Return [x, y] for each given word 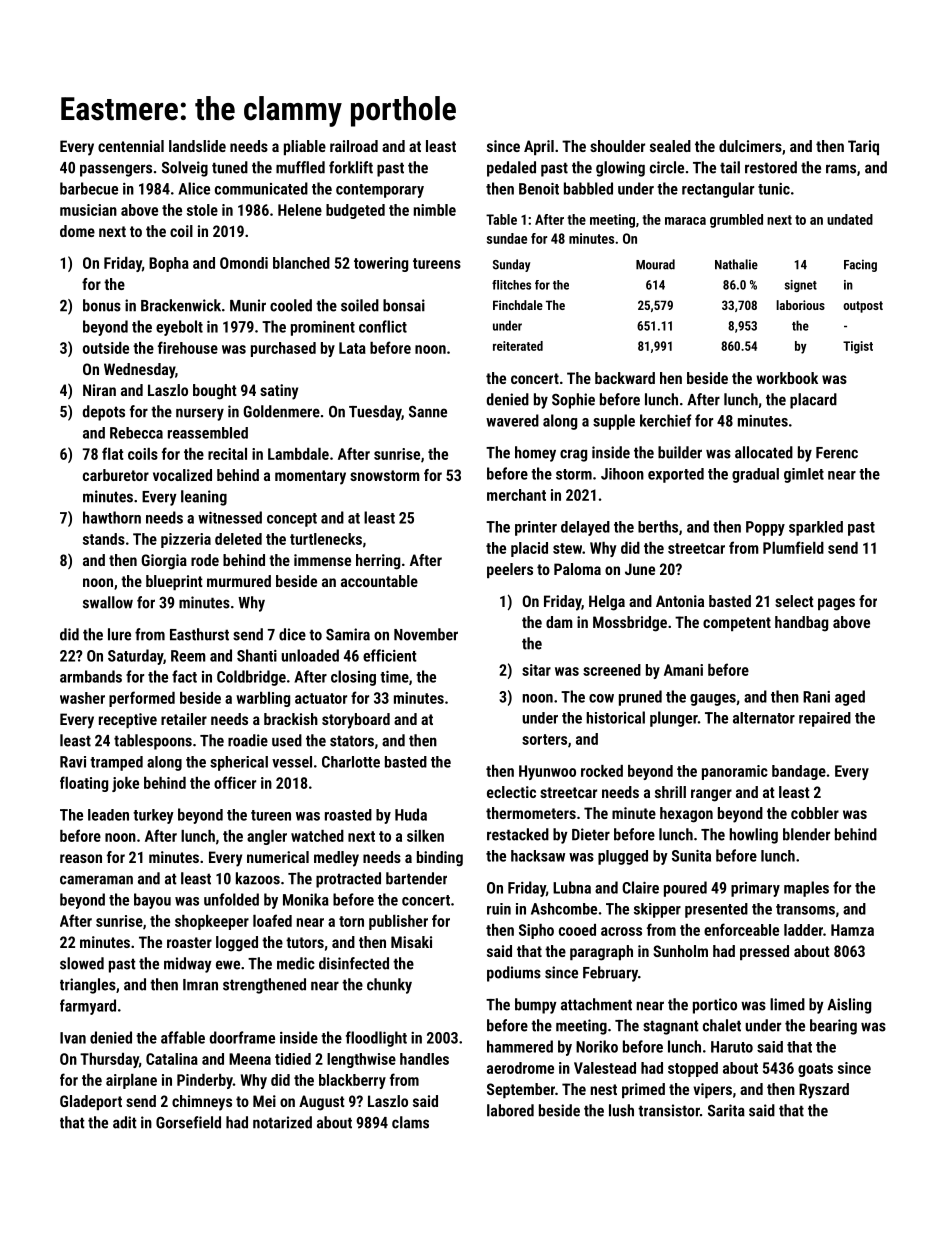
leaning [204, 498]
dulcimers [750, 146]
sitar [536, 670]
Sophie [573, 401]
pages [836, 604]
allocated [764, 452]
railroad [354, 146]
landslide [197, 146]
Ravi [73, 762]
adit [125, 1122]
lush [621, 1110]
